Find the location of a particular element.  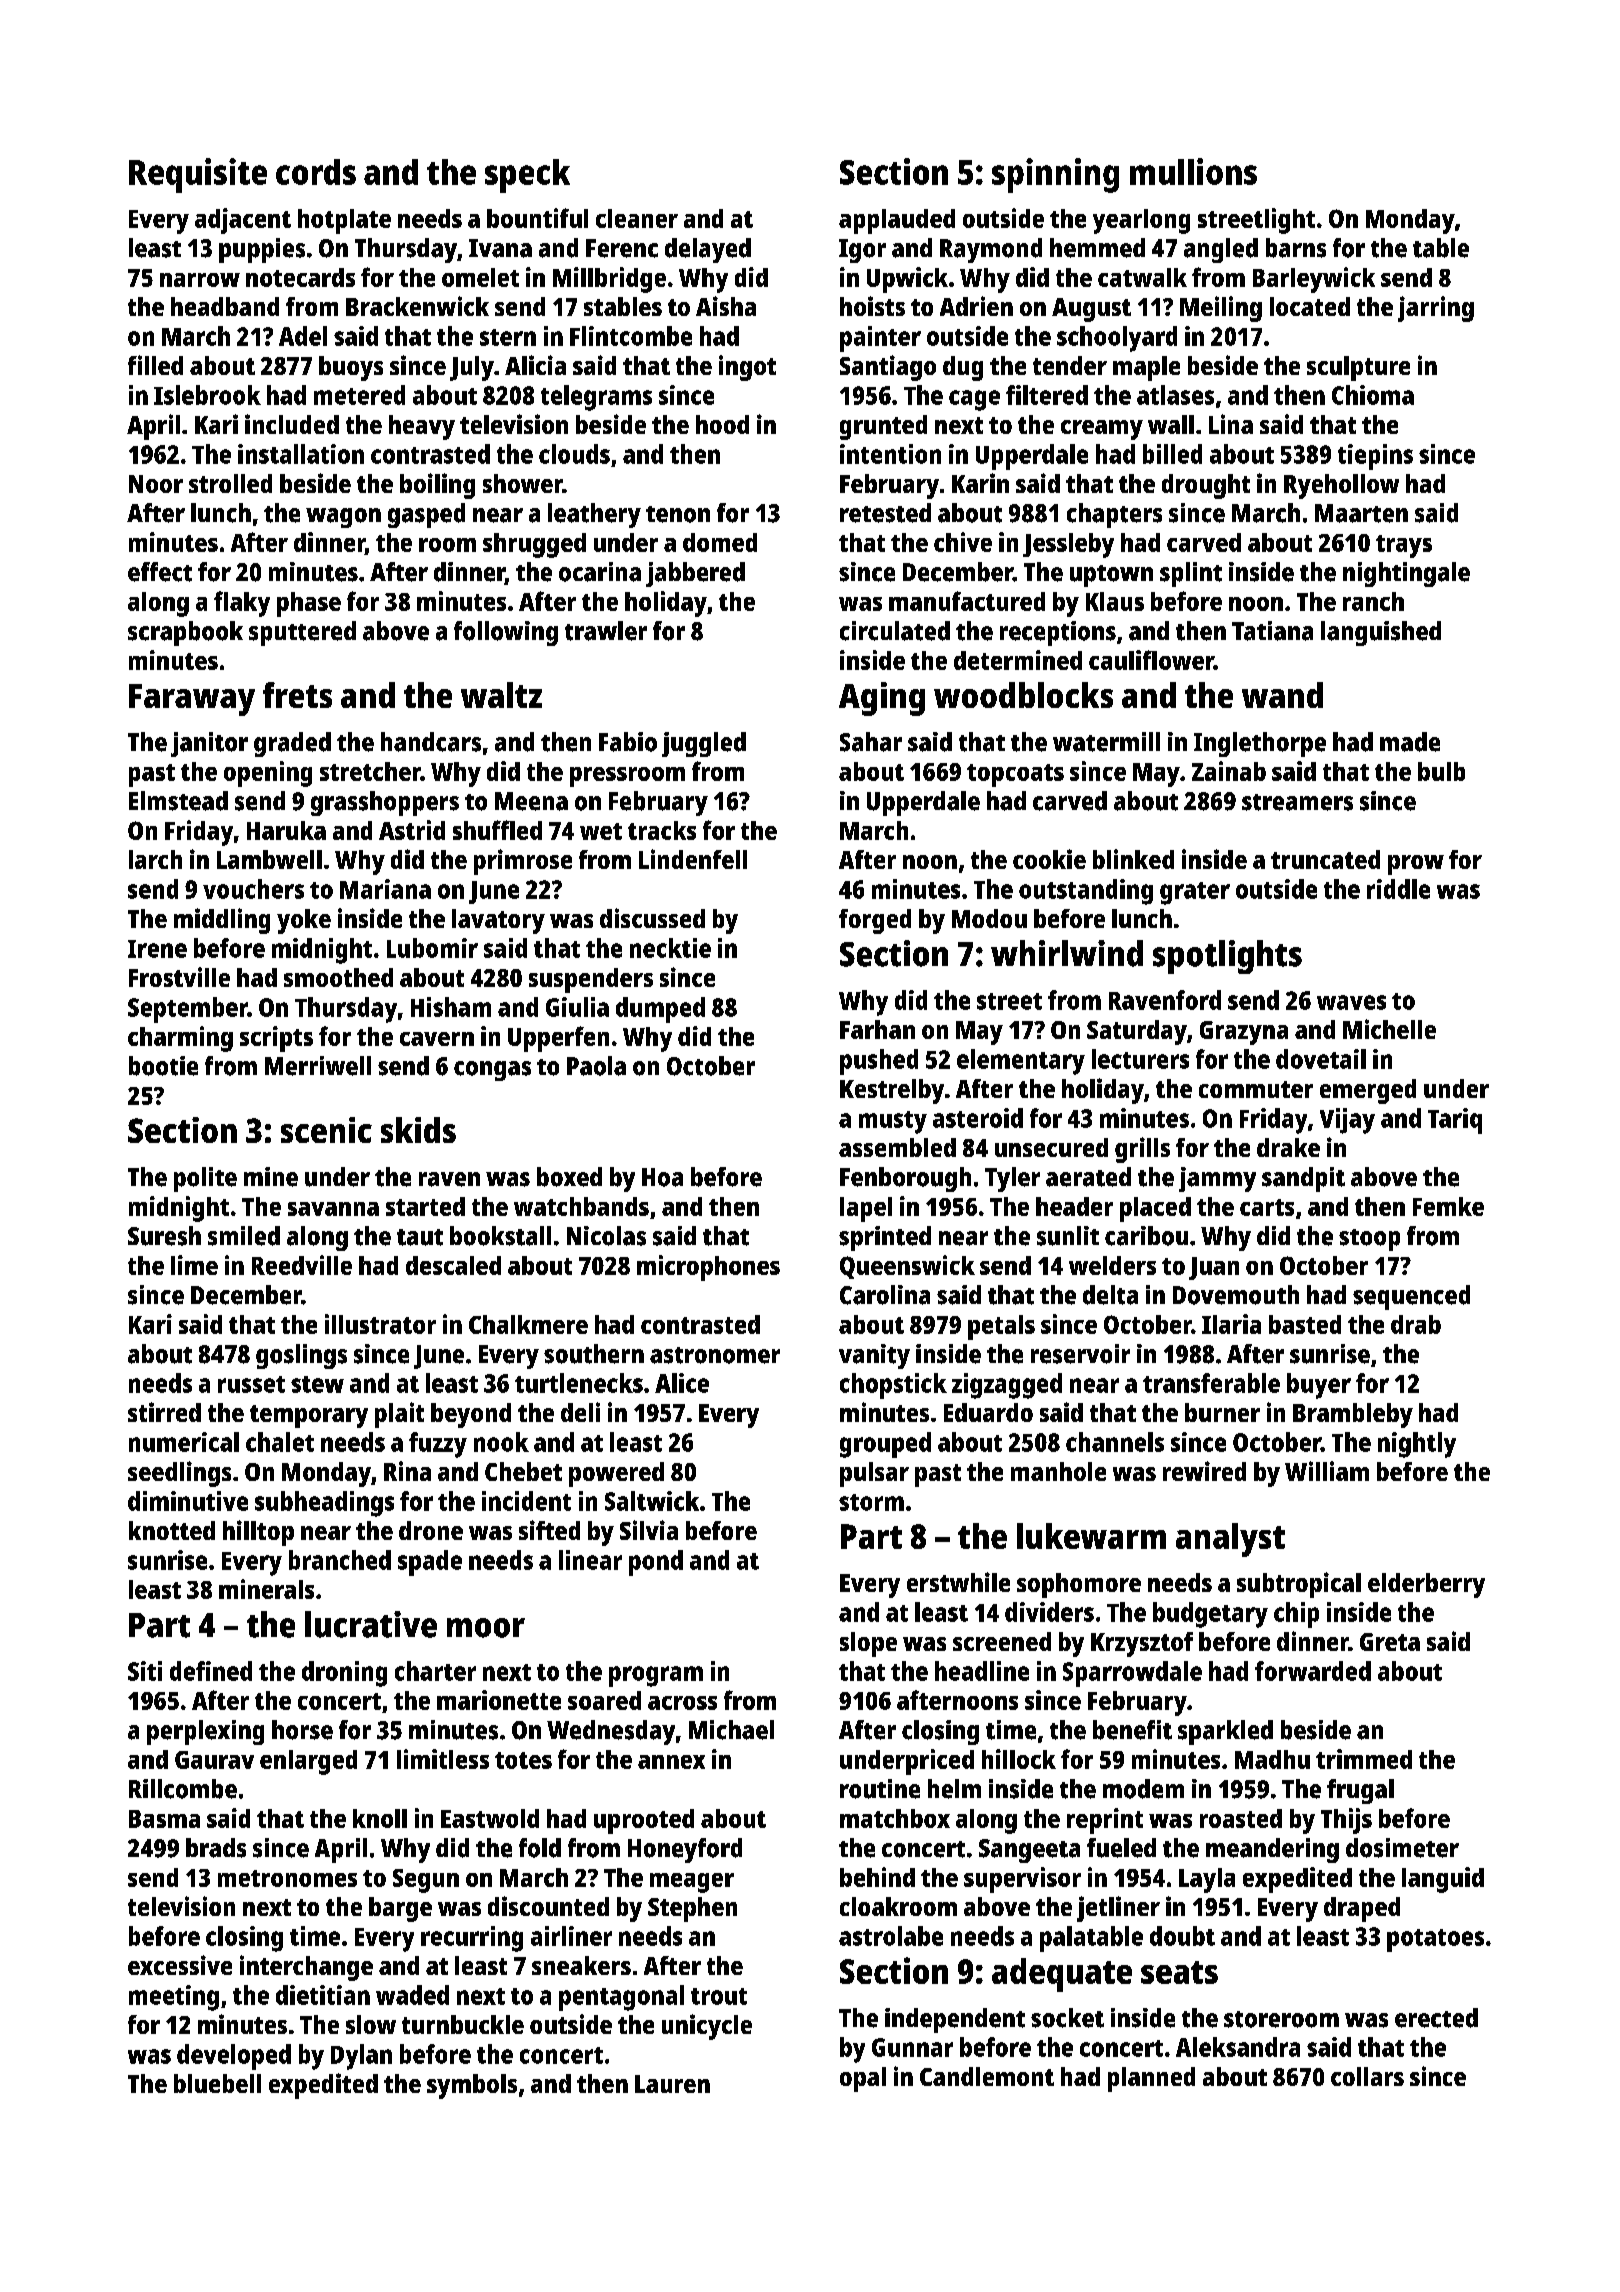

trays is located at coordinates (1404, 546).
